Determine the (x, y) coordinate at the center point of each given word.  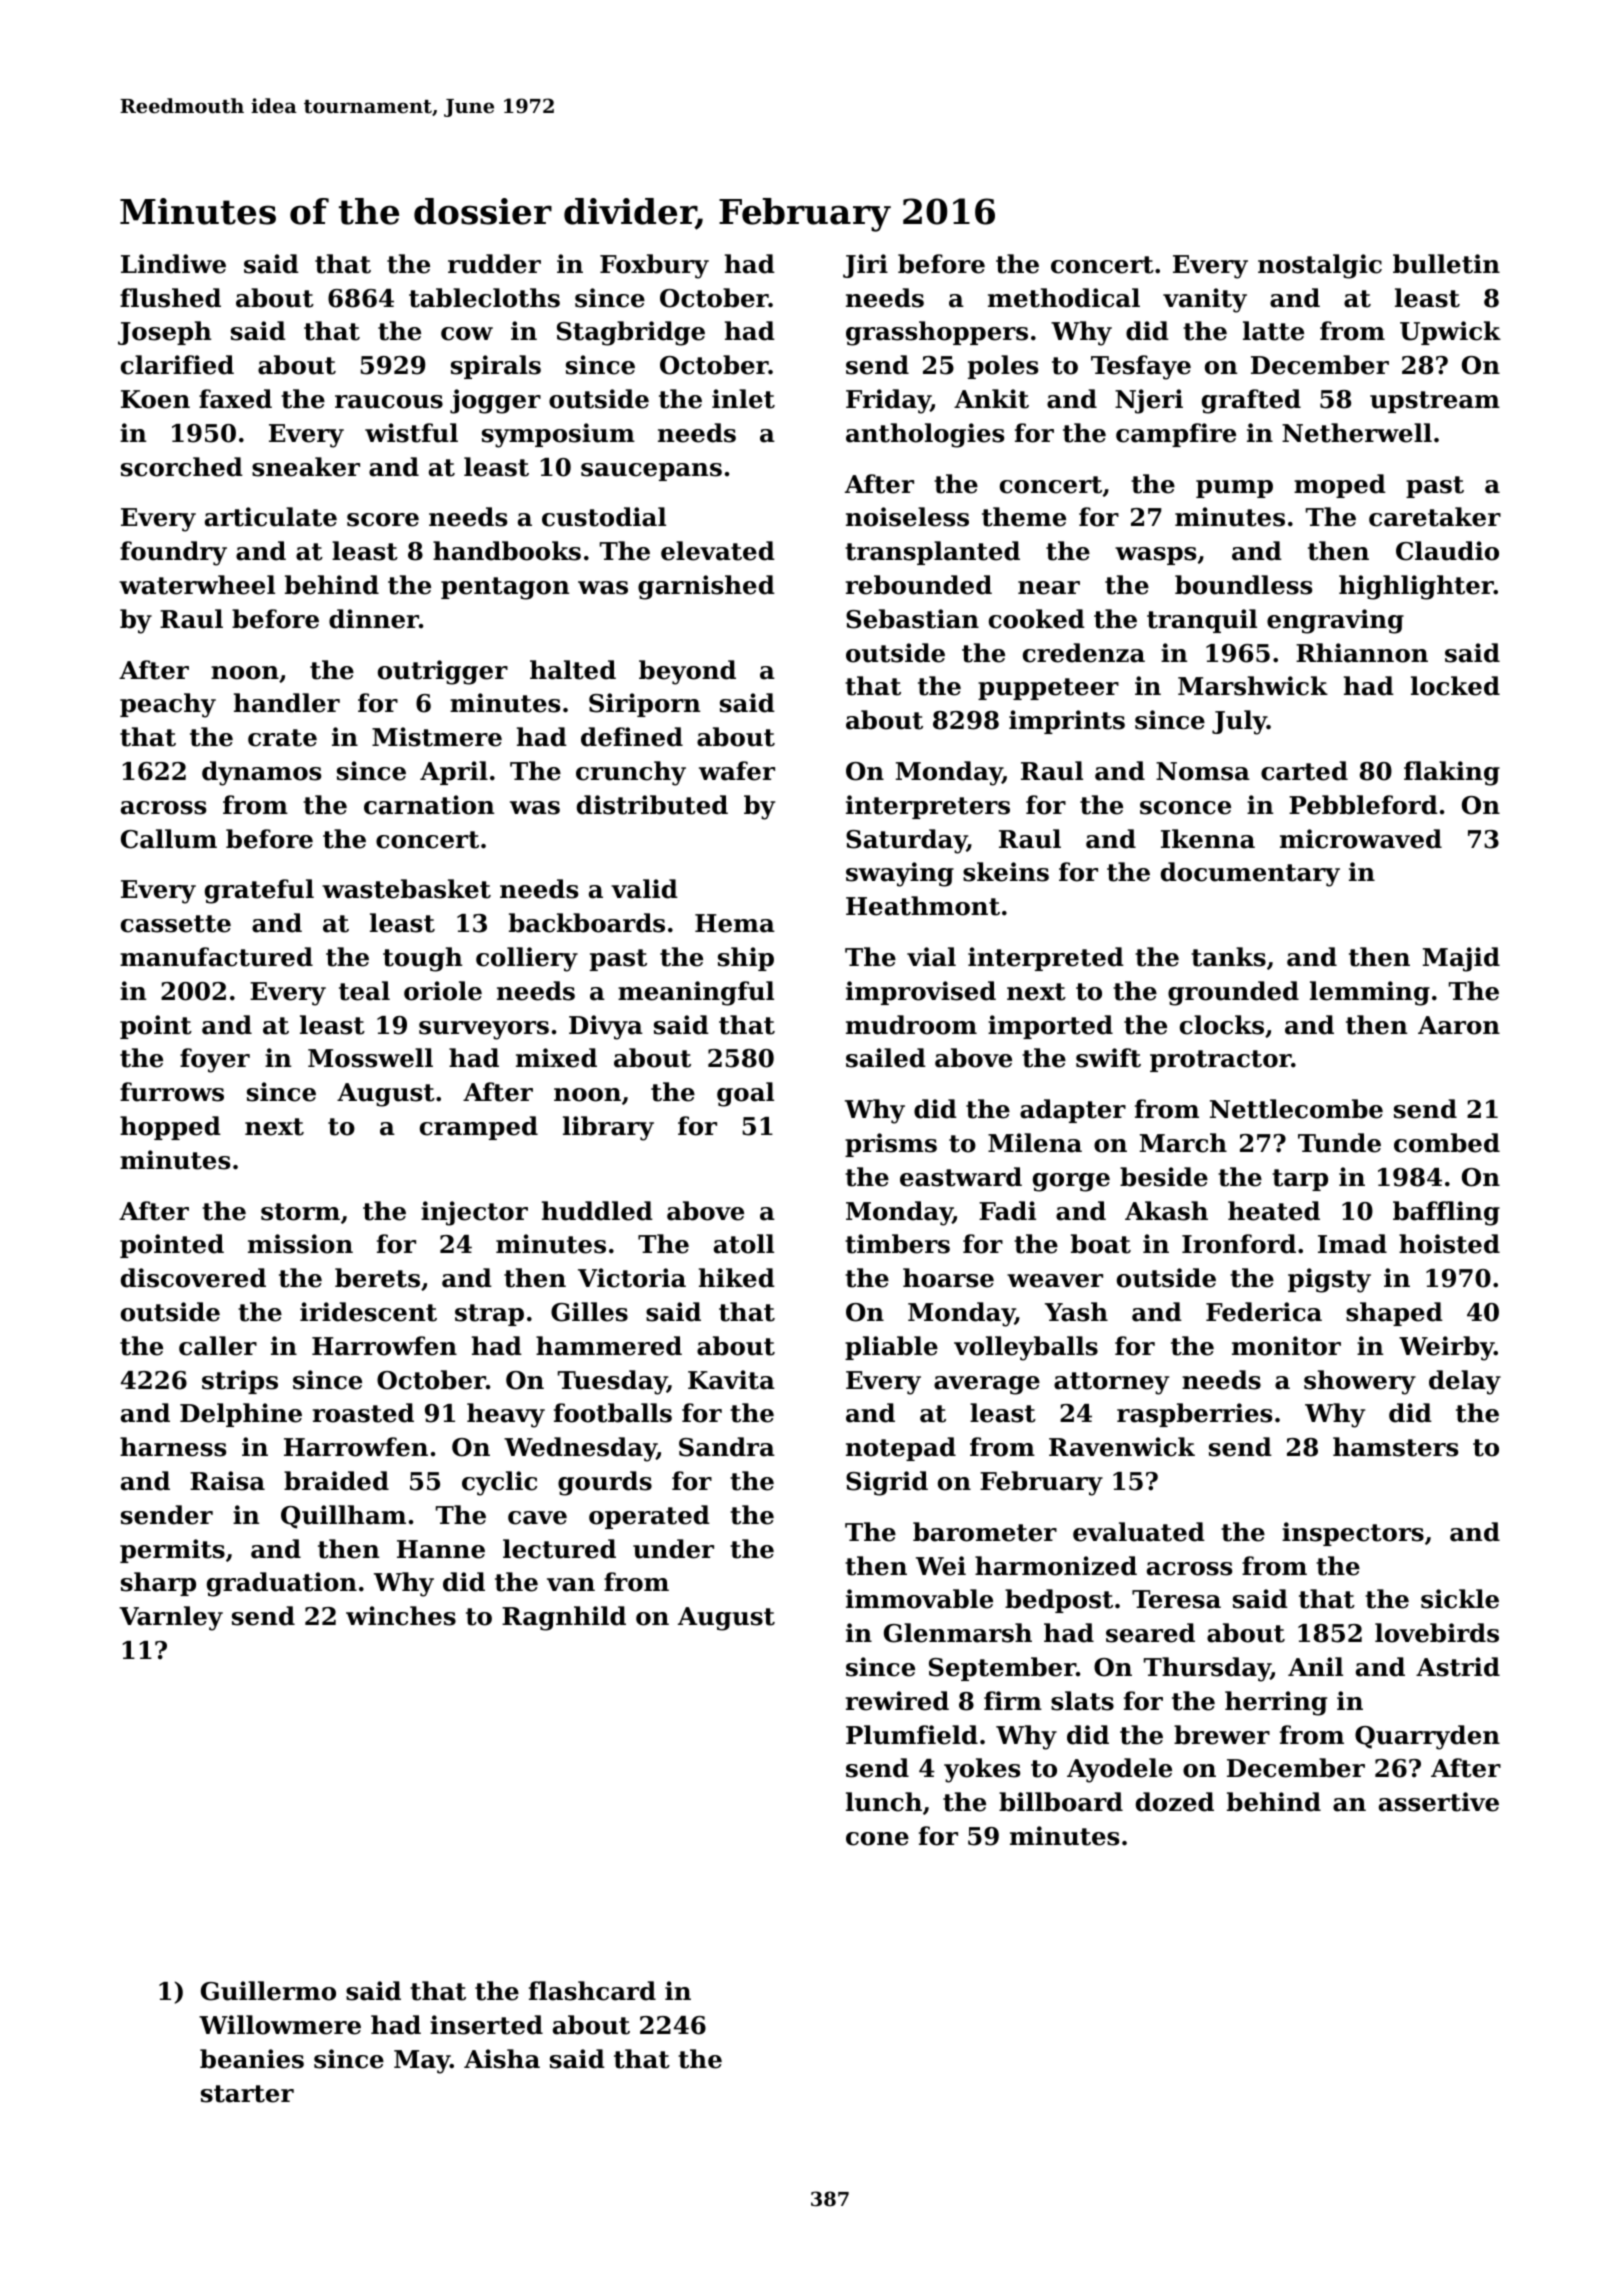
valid (644, 889)
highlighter (1416, 587)
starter (247, 2094)
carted (1304, 771)
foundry (173, 553)
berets (377, 1278)
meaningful (696, 993)
